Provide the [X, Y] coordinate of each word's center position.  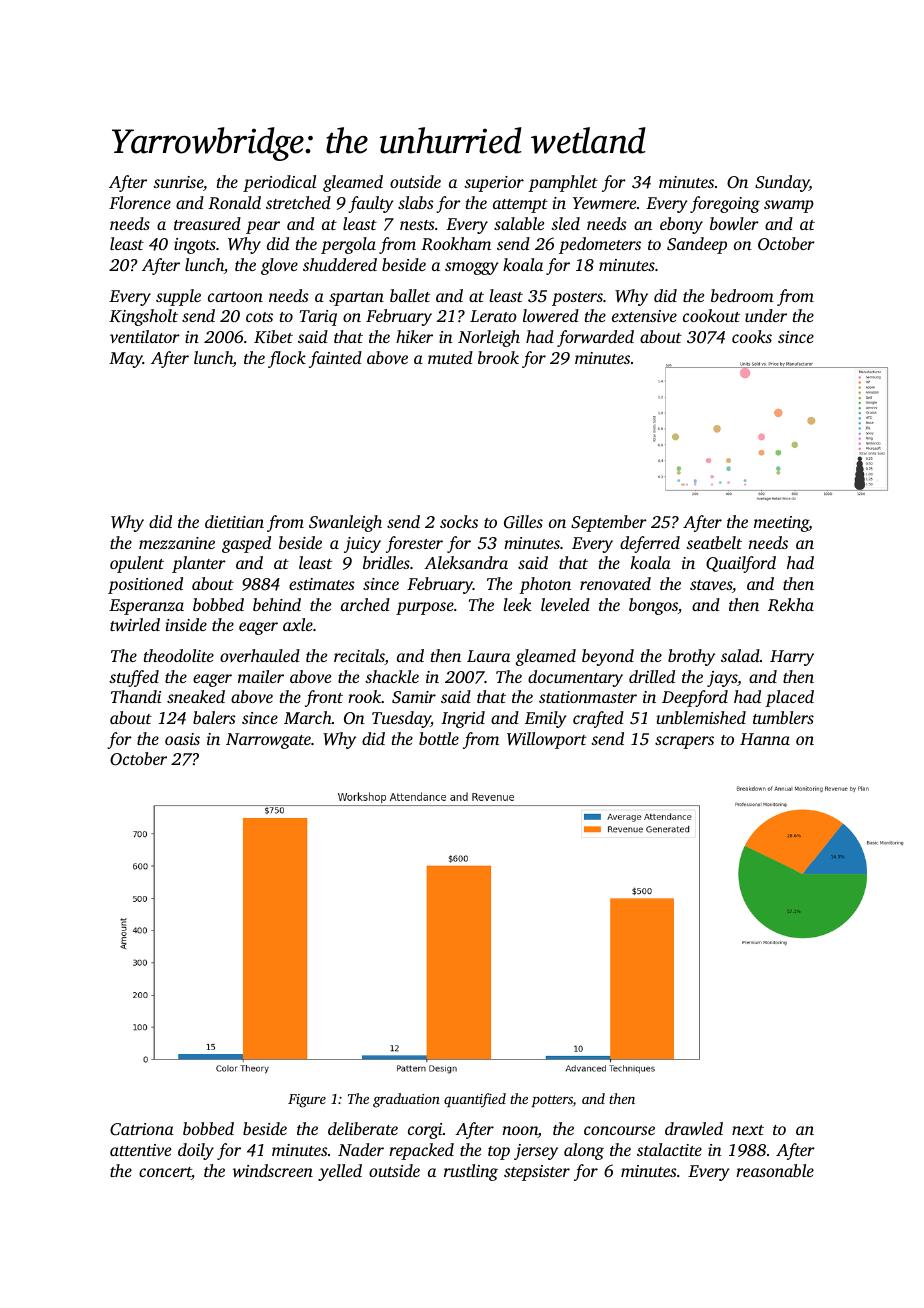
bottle [439, 738]
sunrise [178, 182]
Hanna [765, 739]
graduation [406, 1100]
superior [494, 184]
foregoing [725, 204]
